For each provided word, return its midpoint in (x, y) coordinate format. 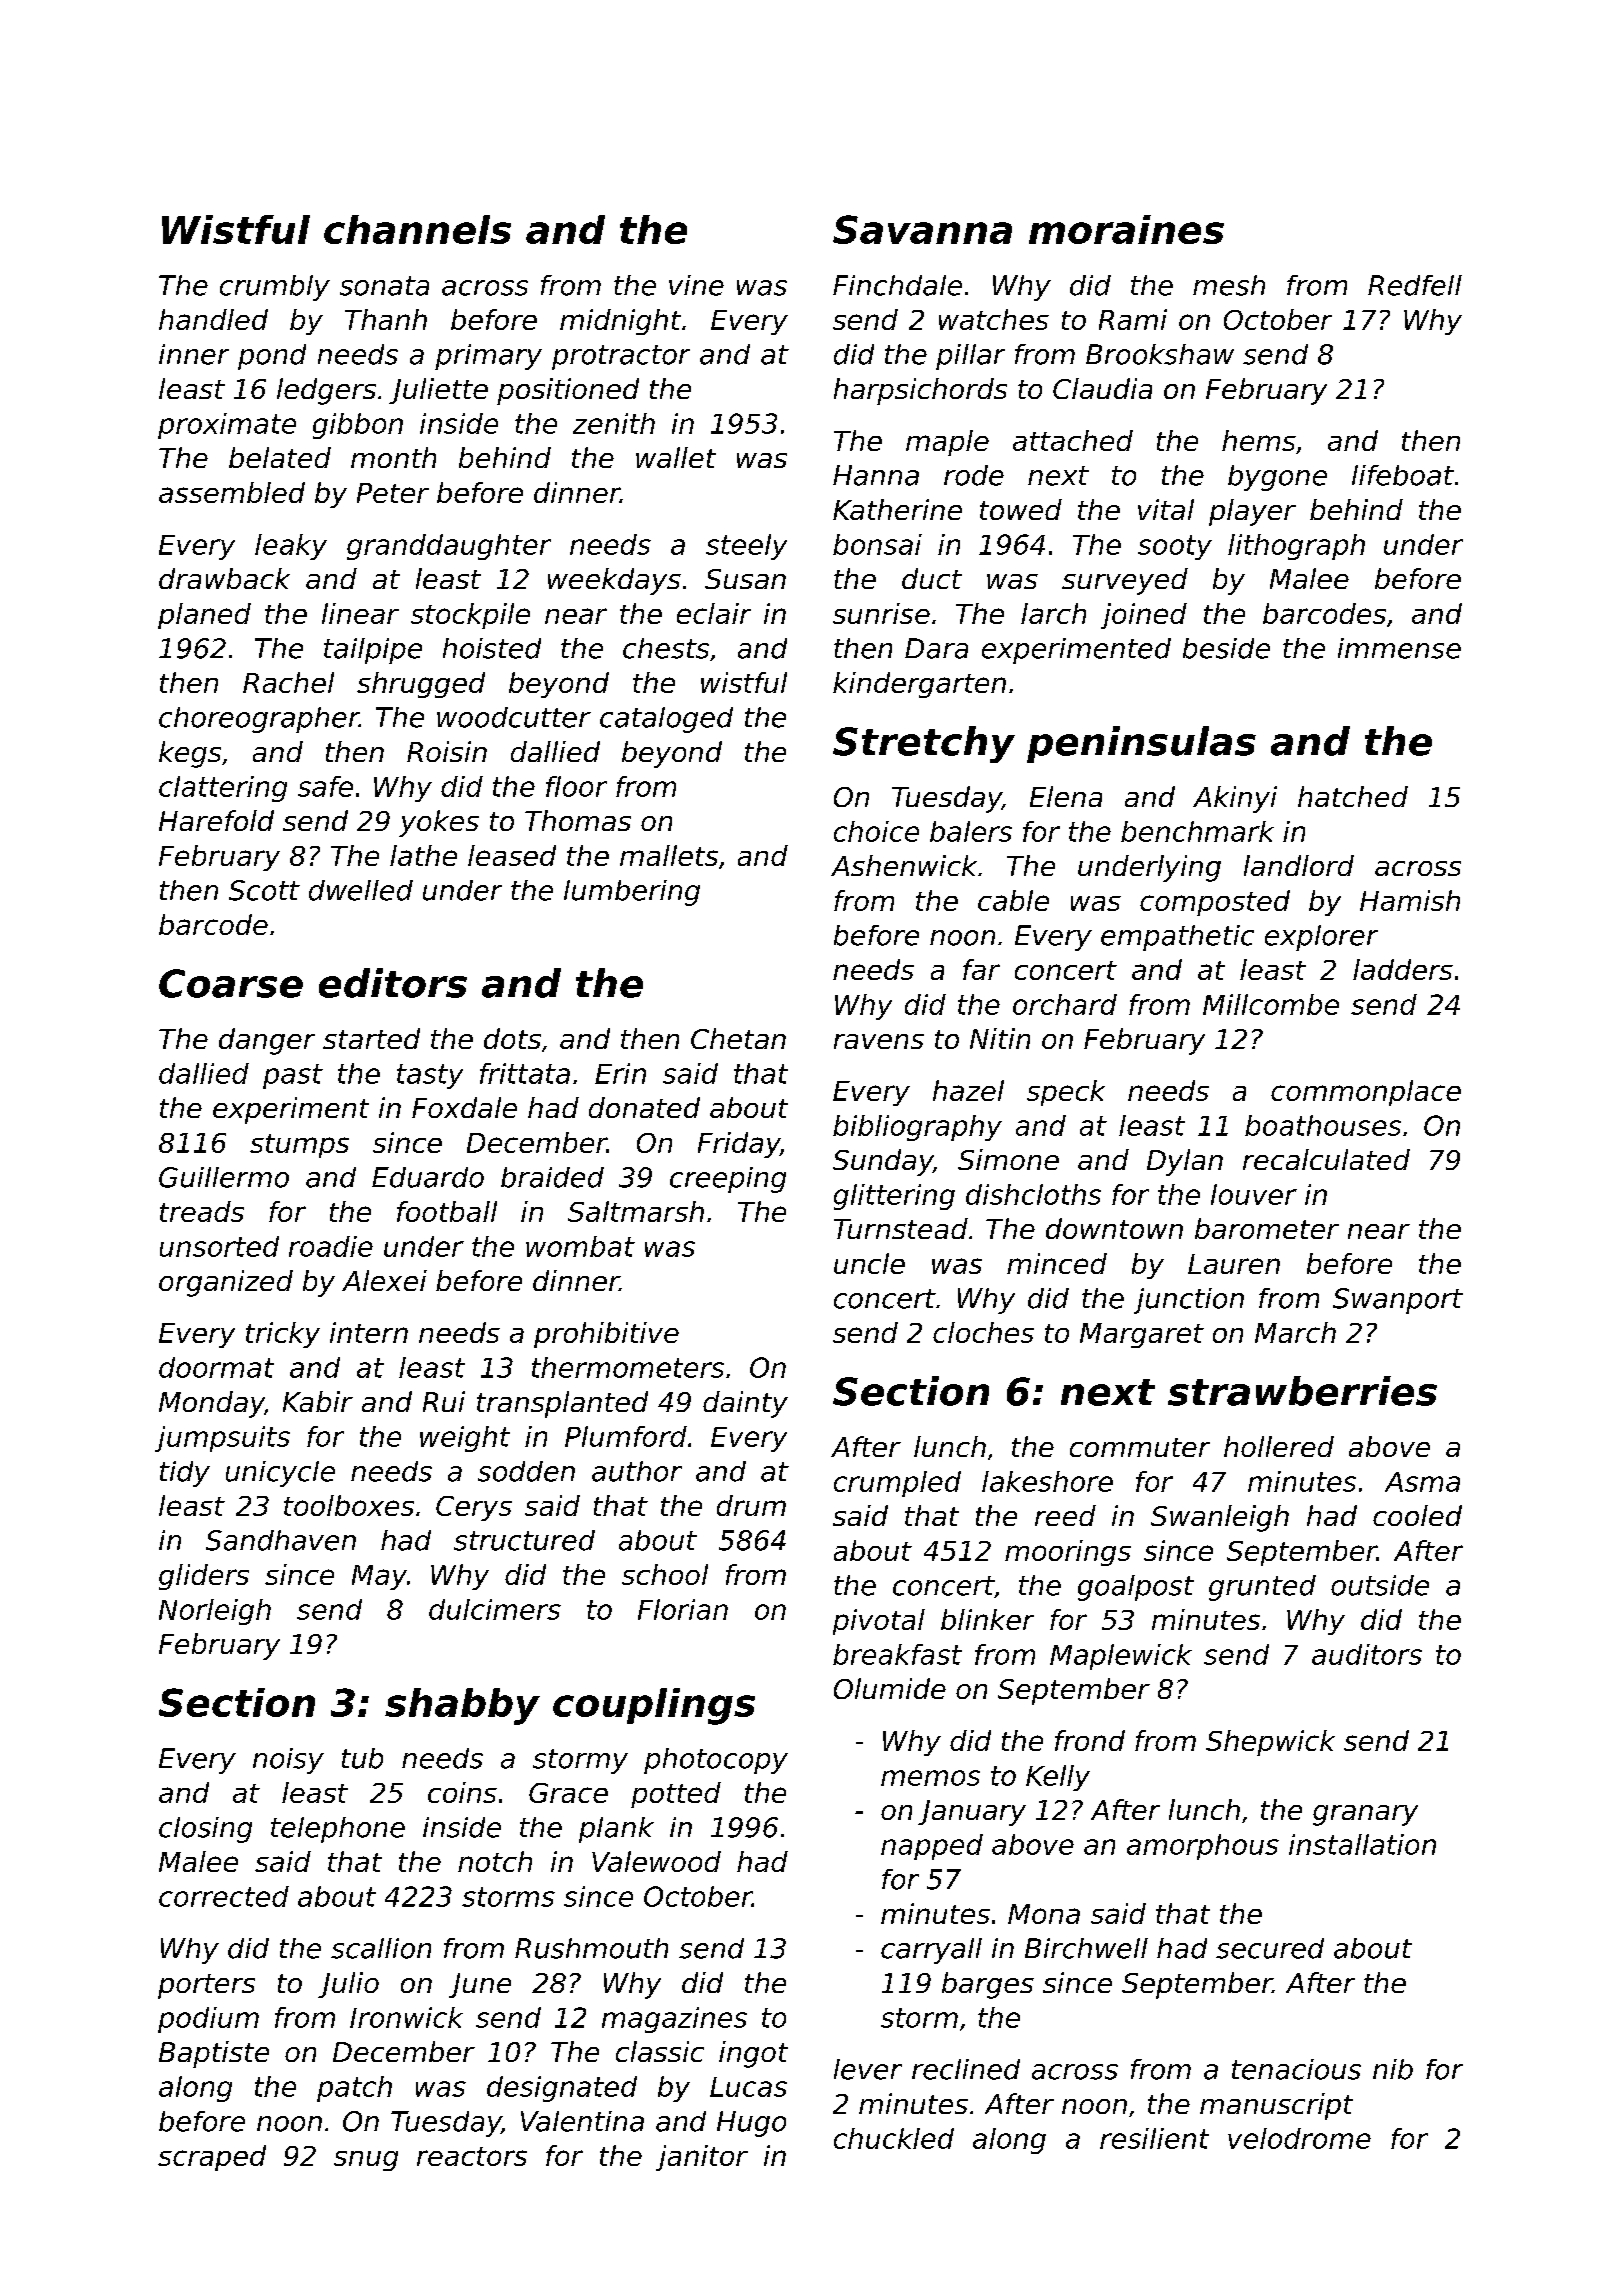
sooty (1175, 547)
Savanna (922, 229)
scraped (212, 2158)
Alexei (384, 1280)
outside (1380, 1585)
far (981, 969)
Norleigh (215, 1612)
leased (512, 855)
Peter (393, 493)
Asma (1422, 1482)
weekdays (614, 581)
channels (417, 229)
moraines (1126, 229)
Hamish (1410, 900)
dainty (745, 1404)
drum (751, 1505)
